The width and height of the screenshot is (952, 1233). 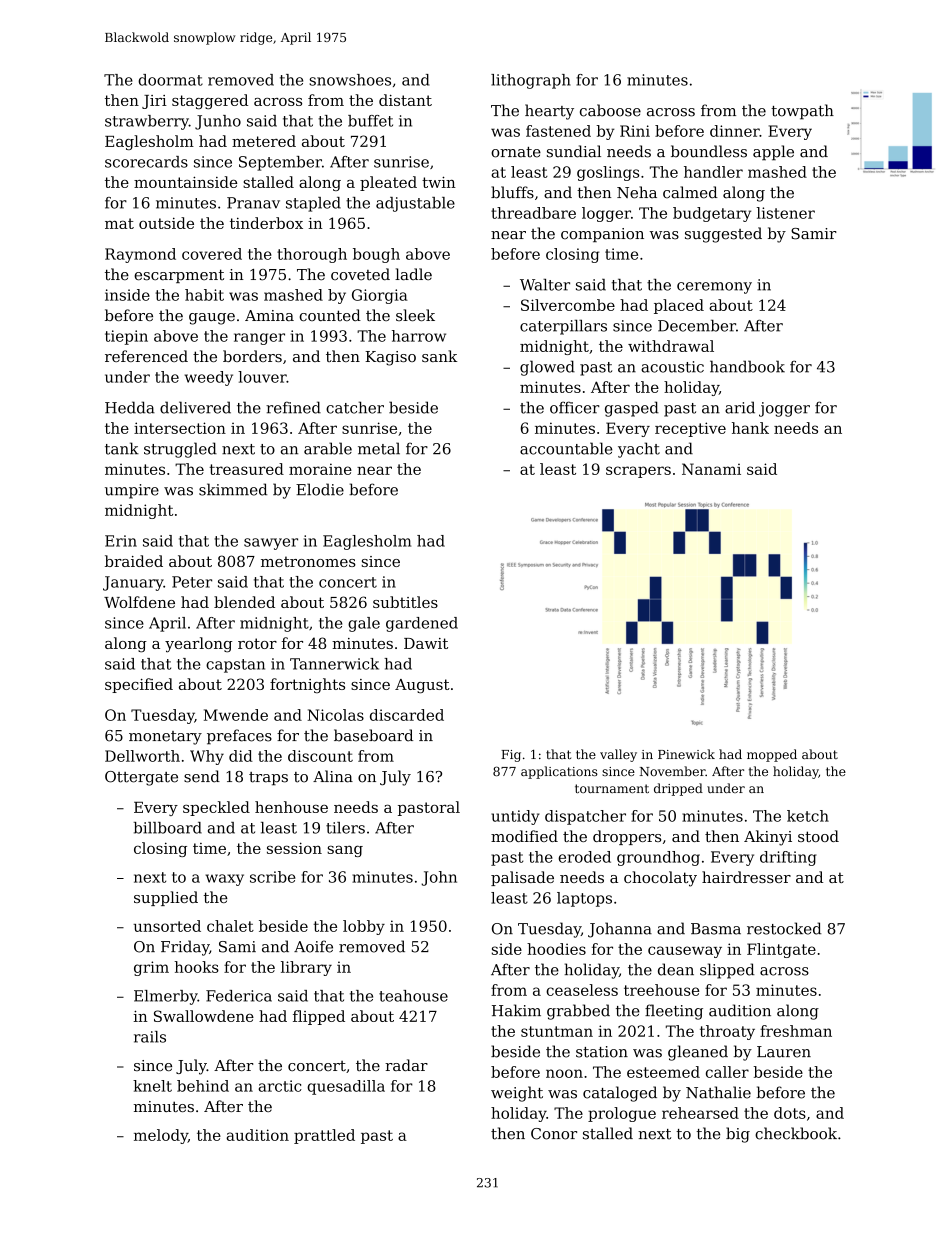 I want to click on rails, so click(x=150, y=1037).
